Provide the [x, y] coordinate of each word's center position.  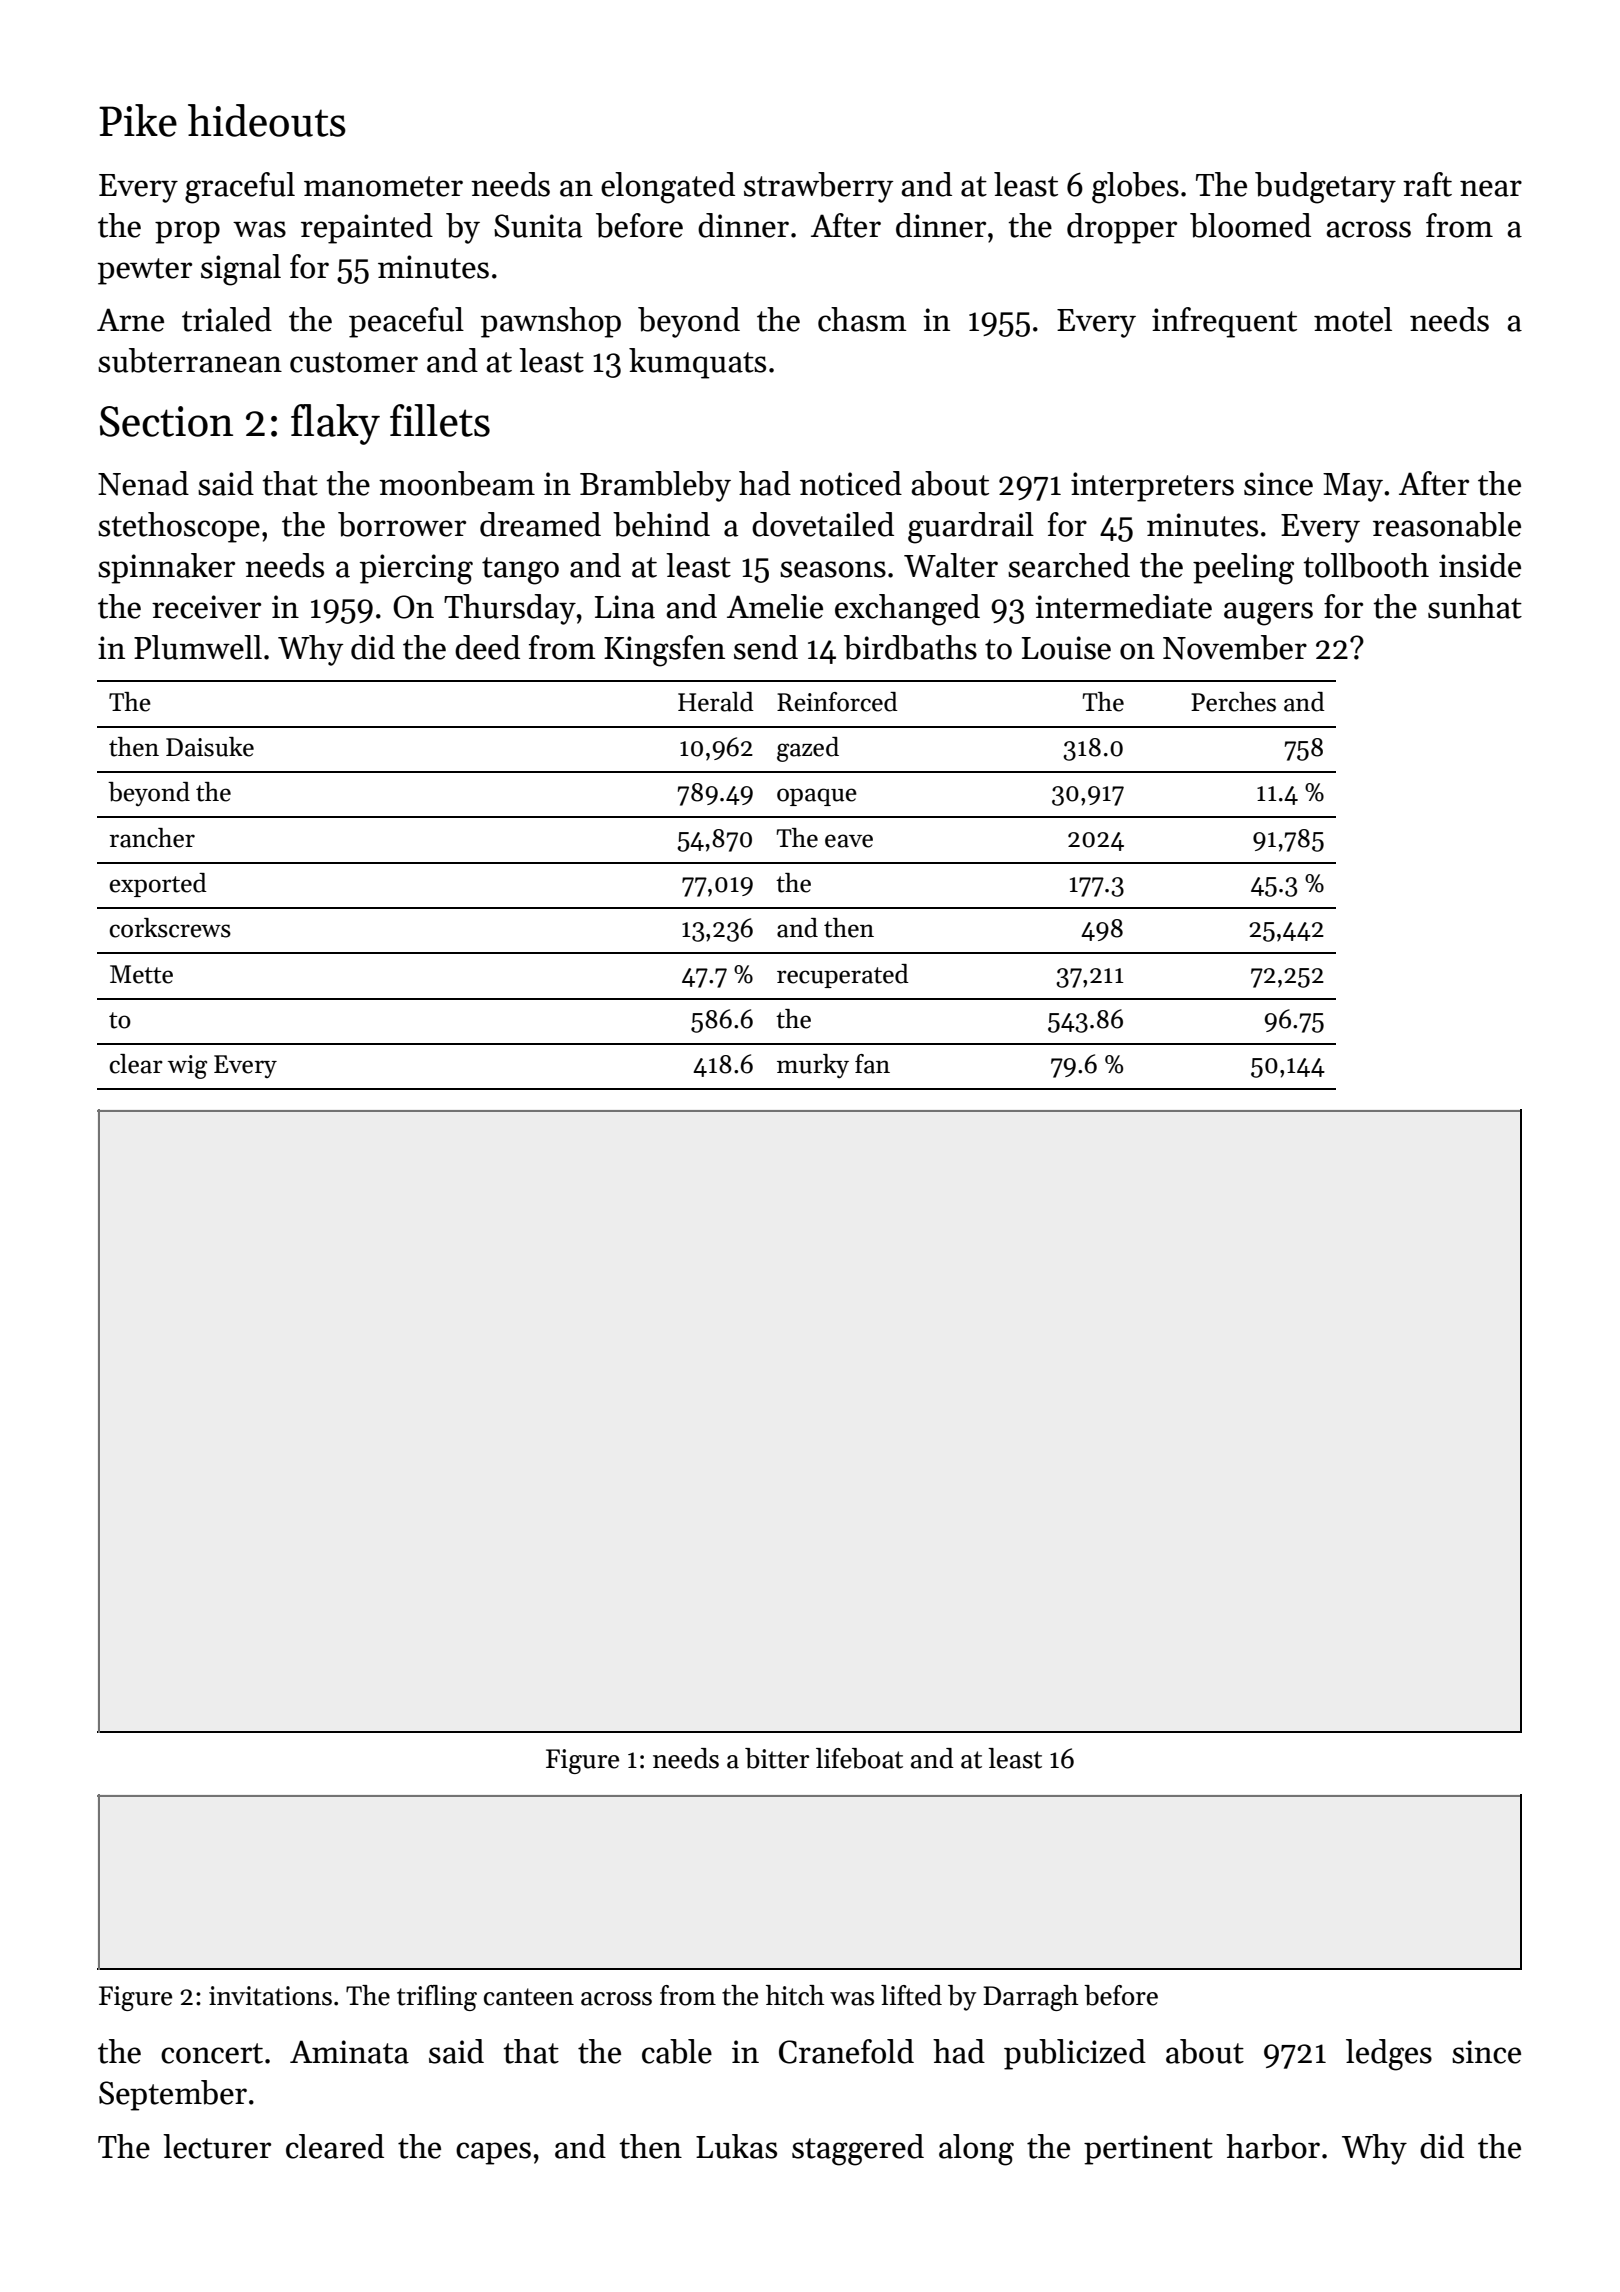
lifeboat [859, 1758]
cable [677, 2051]
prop [187, 232]
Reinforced [837, 702]
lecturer [217, 2146]
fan [872, 1064]
